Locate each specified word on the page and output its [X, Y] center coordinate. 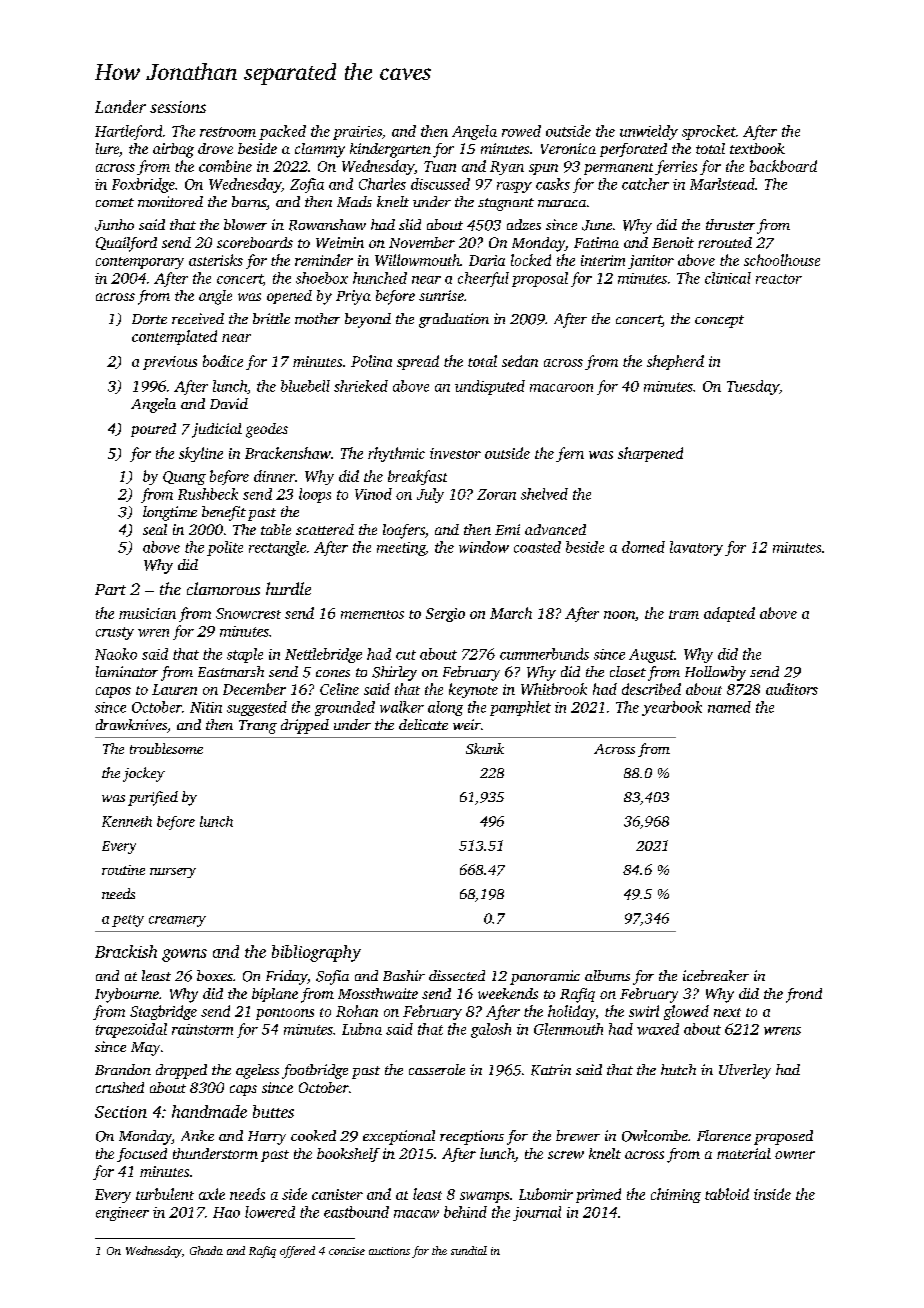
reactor [779, 279]
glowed [686, 1012]
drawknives [131, 724]
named [729, 707]
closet [628, 671]
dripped [305, 726]
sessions [178, 107]
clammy [320, 150]
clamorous [223, 588]
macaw [416, 1214]
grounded [345, 708]
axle [212, 1194]
